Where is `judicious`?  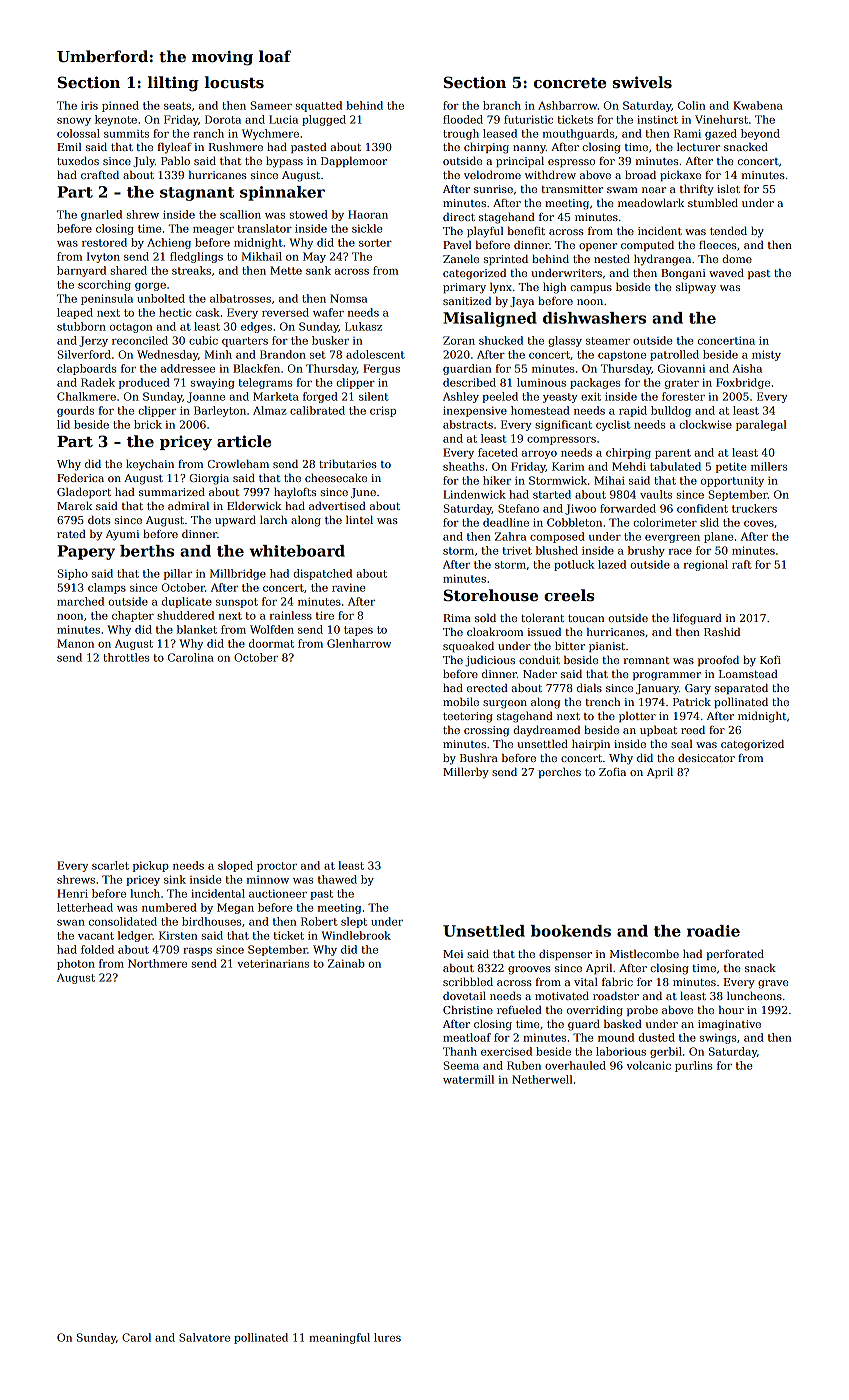
judicious is located at coordinates (490, 661).
